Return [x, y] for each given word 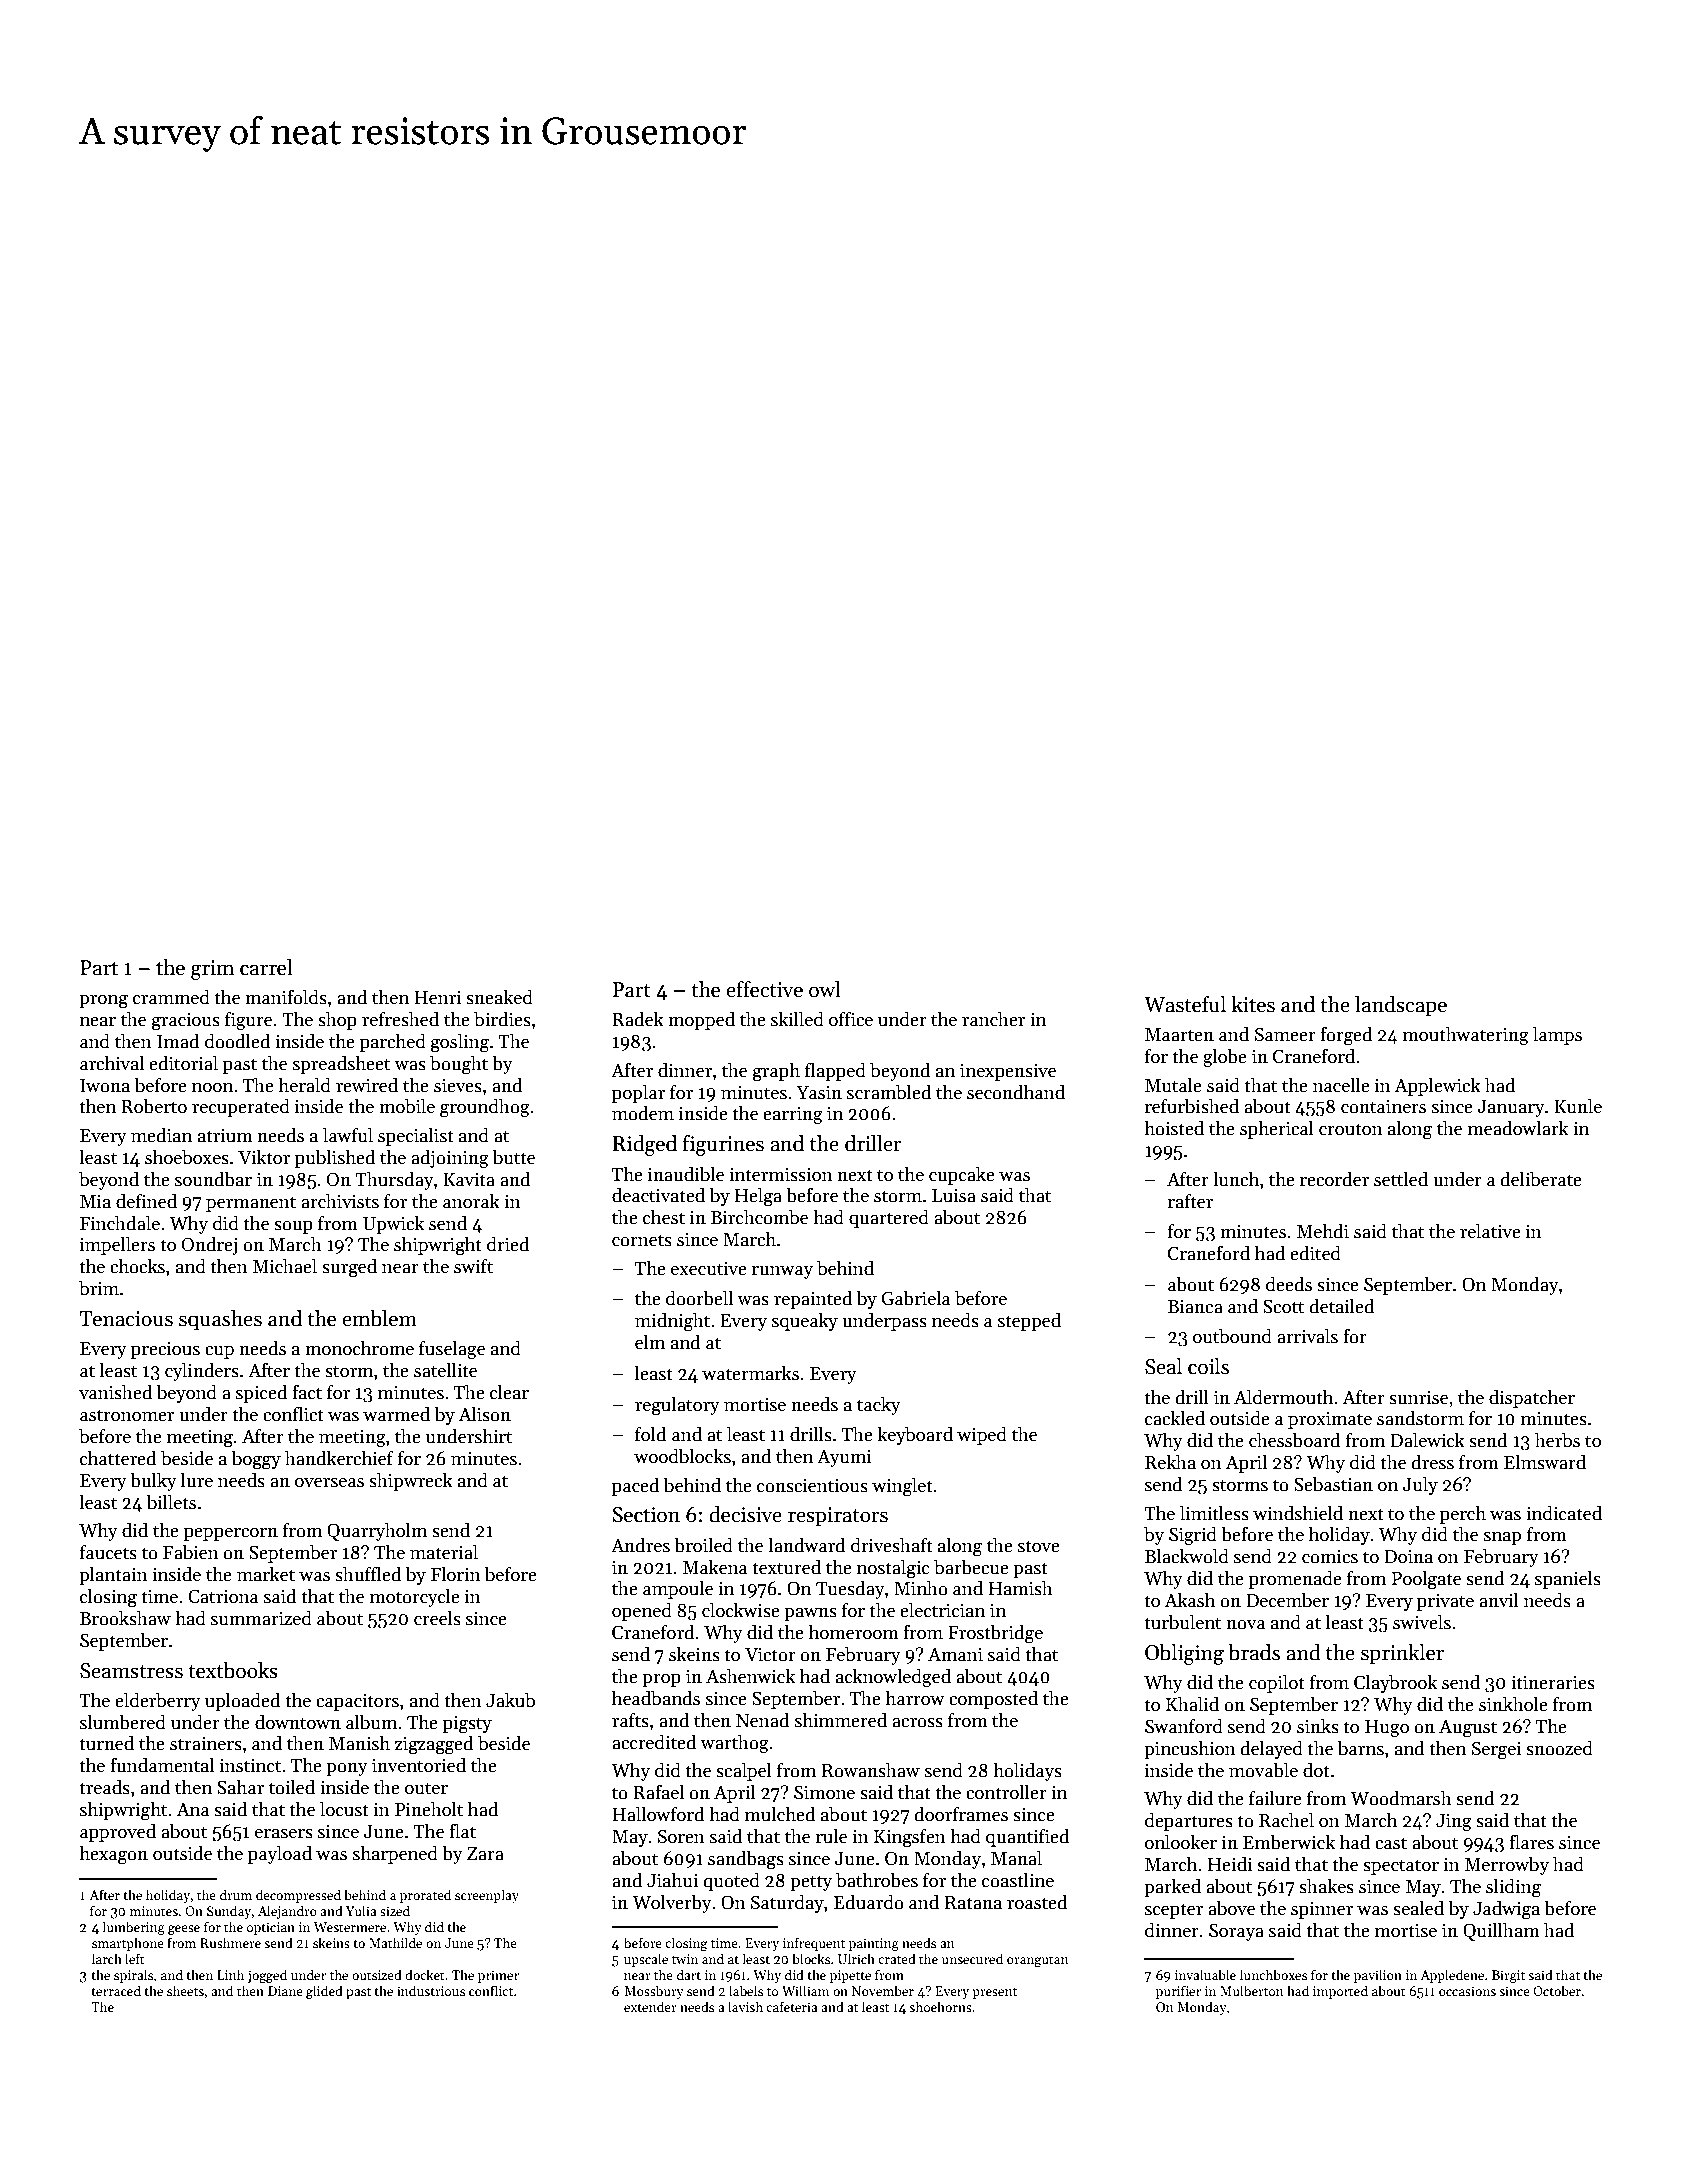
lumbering [133, 1928]
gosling [460, 1043]
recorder [1334, 1179]
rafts [630, 1720]
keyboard [915, 1435]
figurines [723, 1145]
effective [764, 989]
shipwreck [411, 1481]
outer [426, 1788]
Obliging [1184, 1654]
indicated [1564, 1513]
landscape [1401, 1006]
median [161, 1135]
